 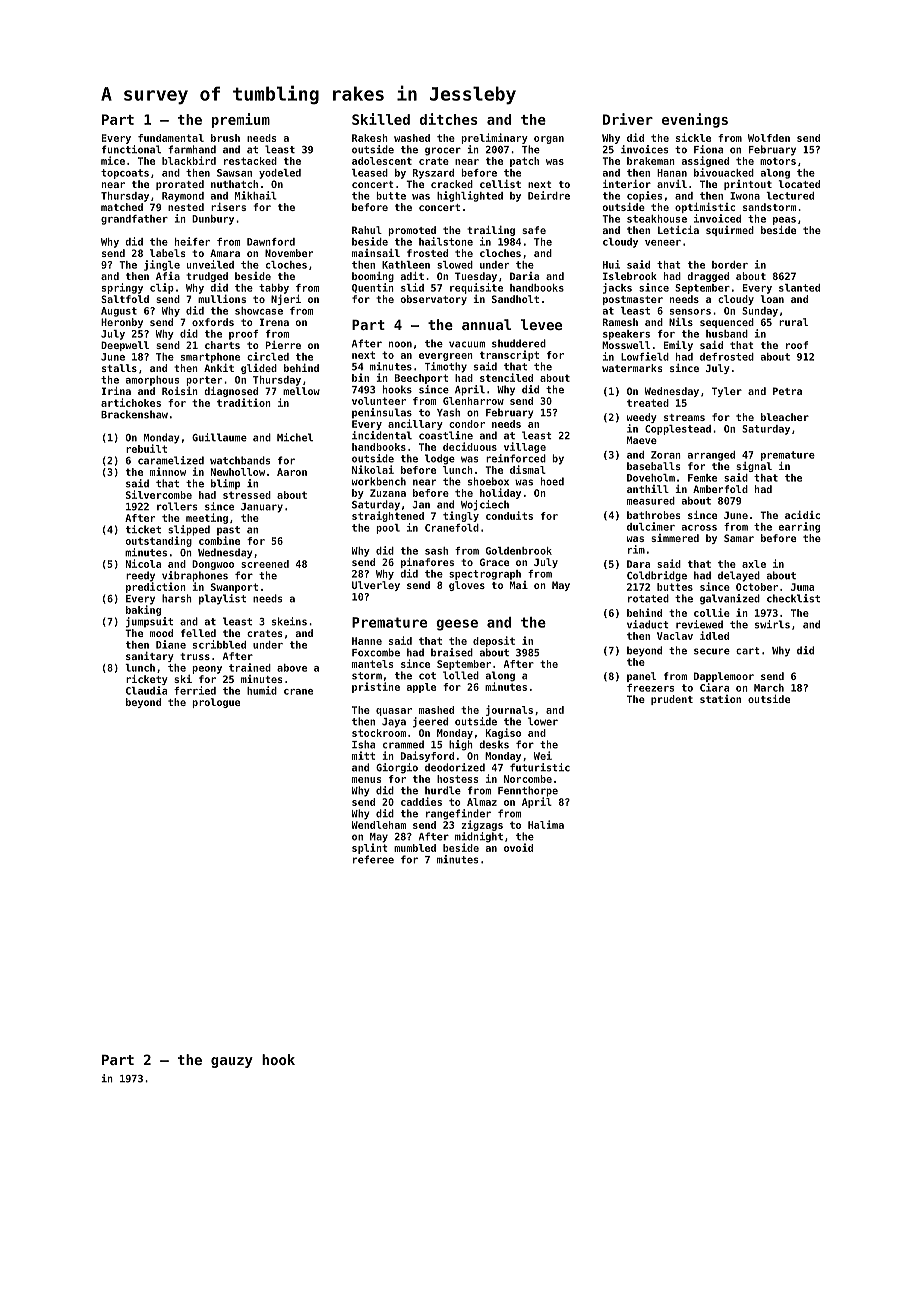 I want to click on Hanne, so click(x=367, y=641).
